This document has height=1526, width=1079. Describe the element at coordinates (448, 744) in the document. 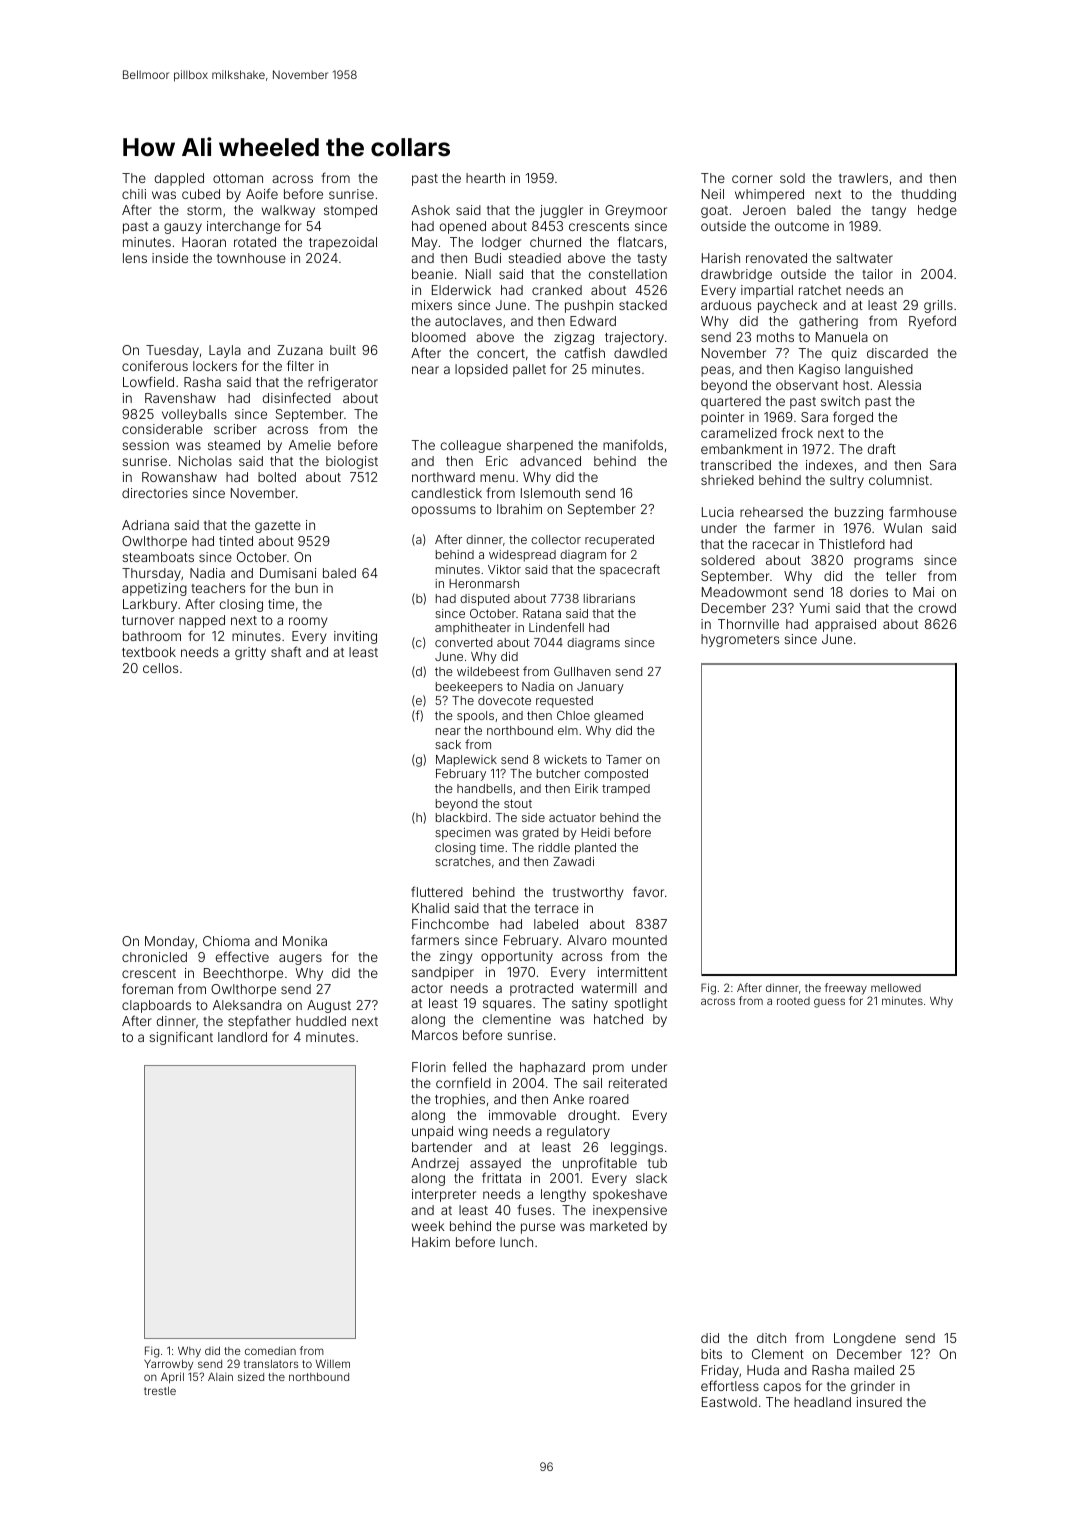

I see `sack` at that location.
